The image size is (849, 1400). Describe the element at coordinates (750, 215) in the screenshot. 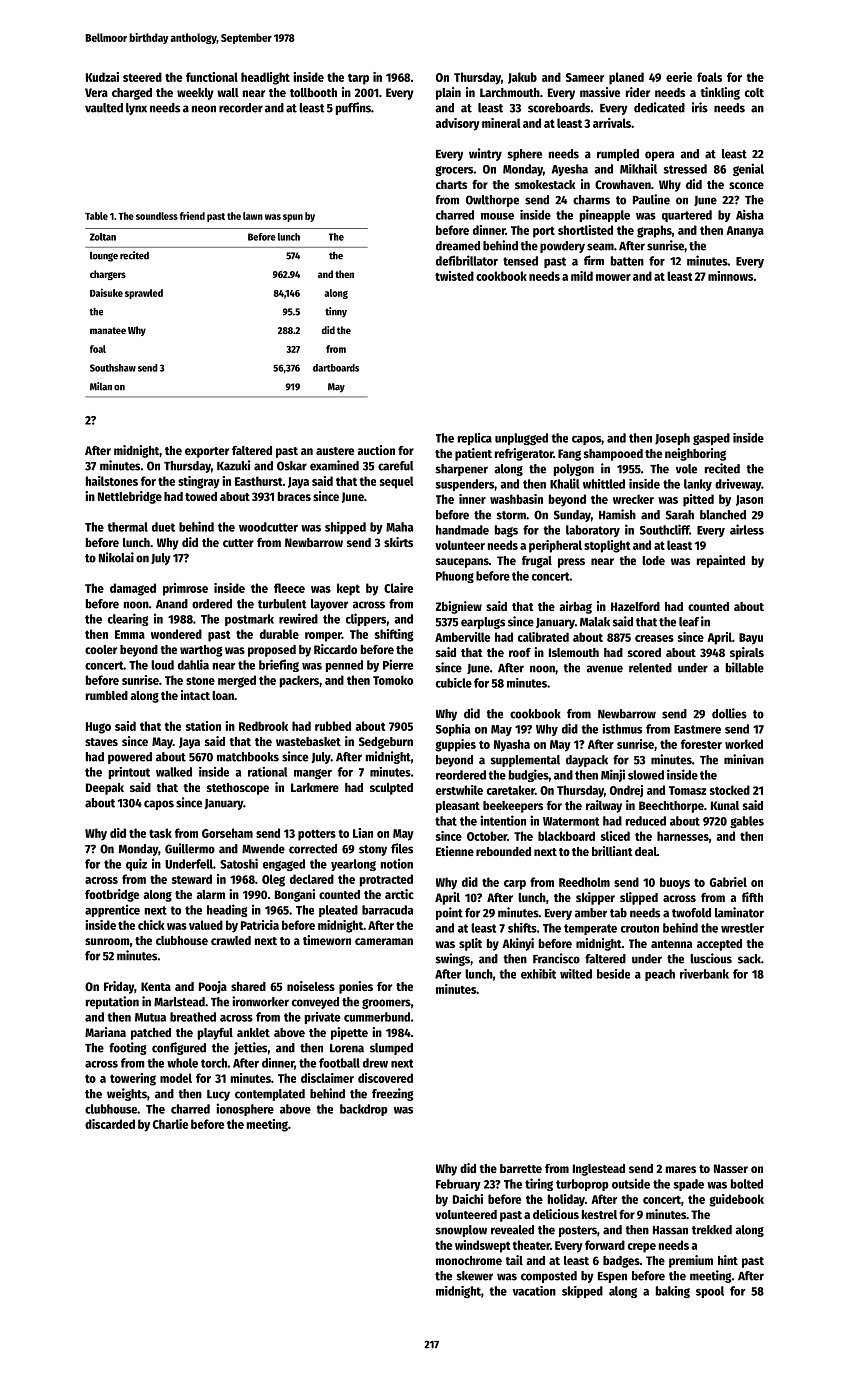

I see `Aisha` at that location.
